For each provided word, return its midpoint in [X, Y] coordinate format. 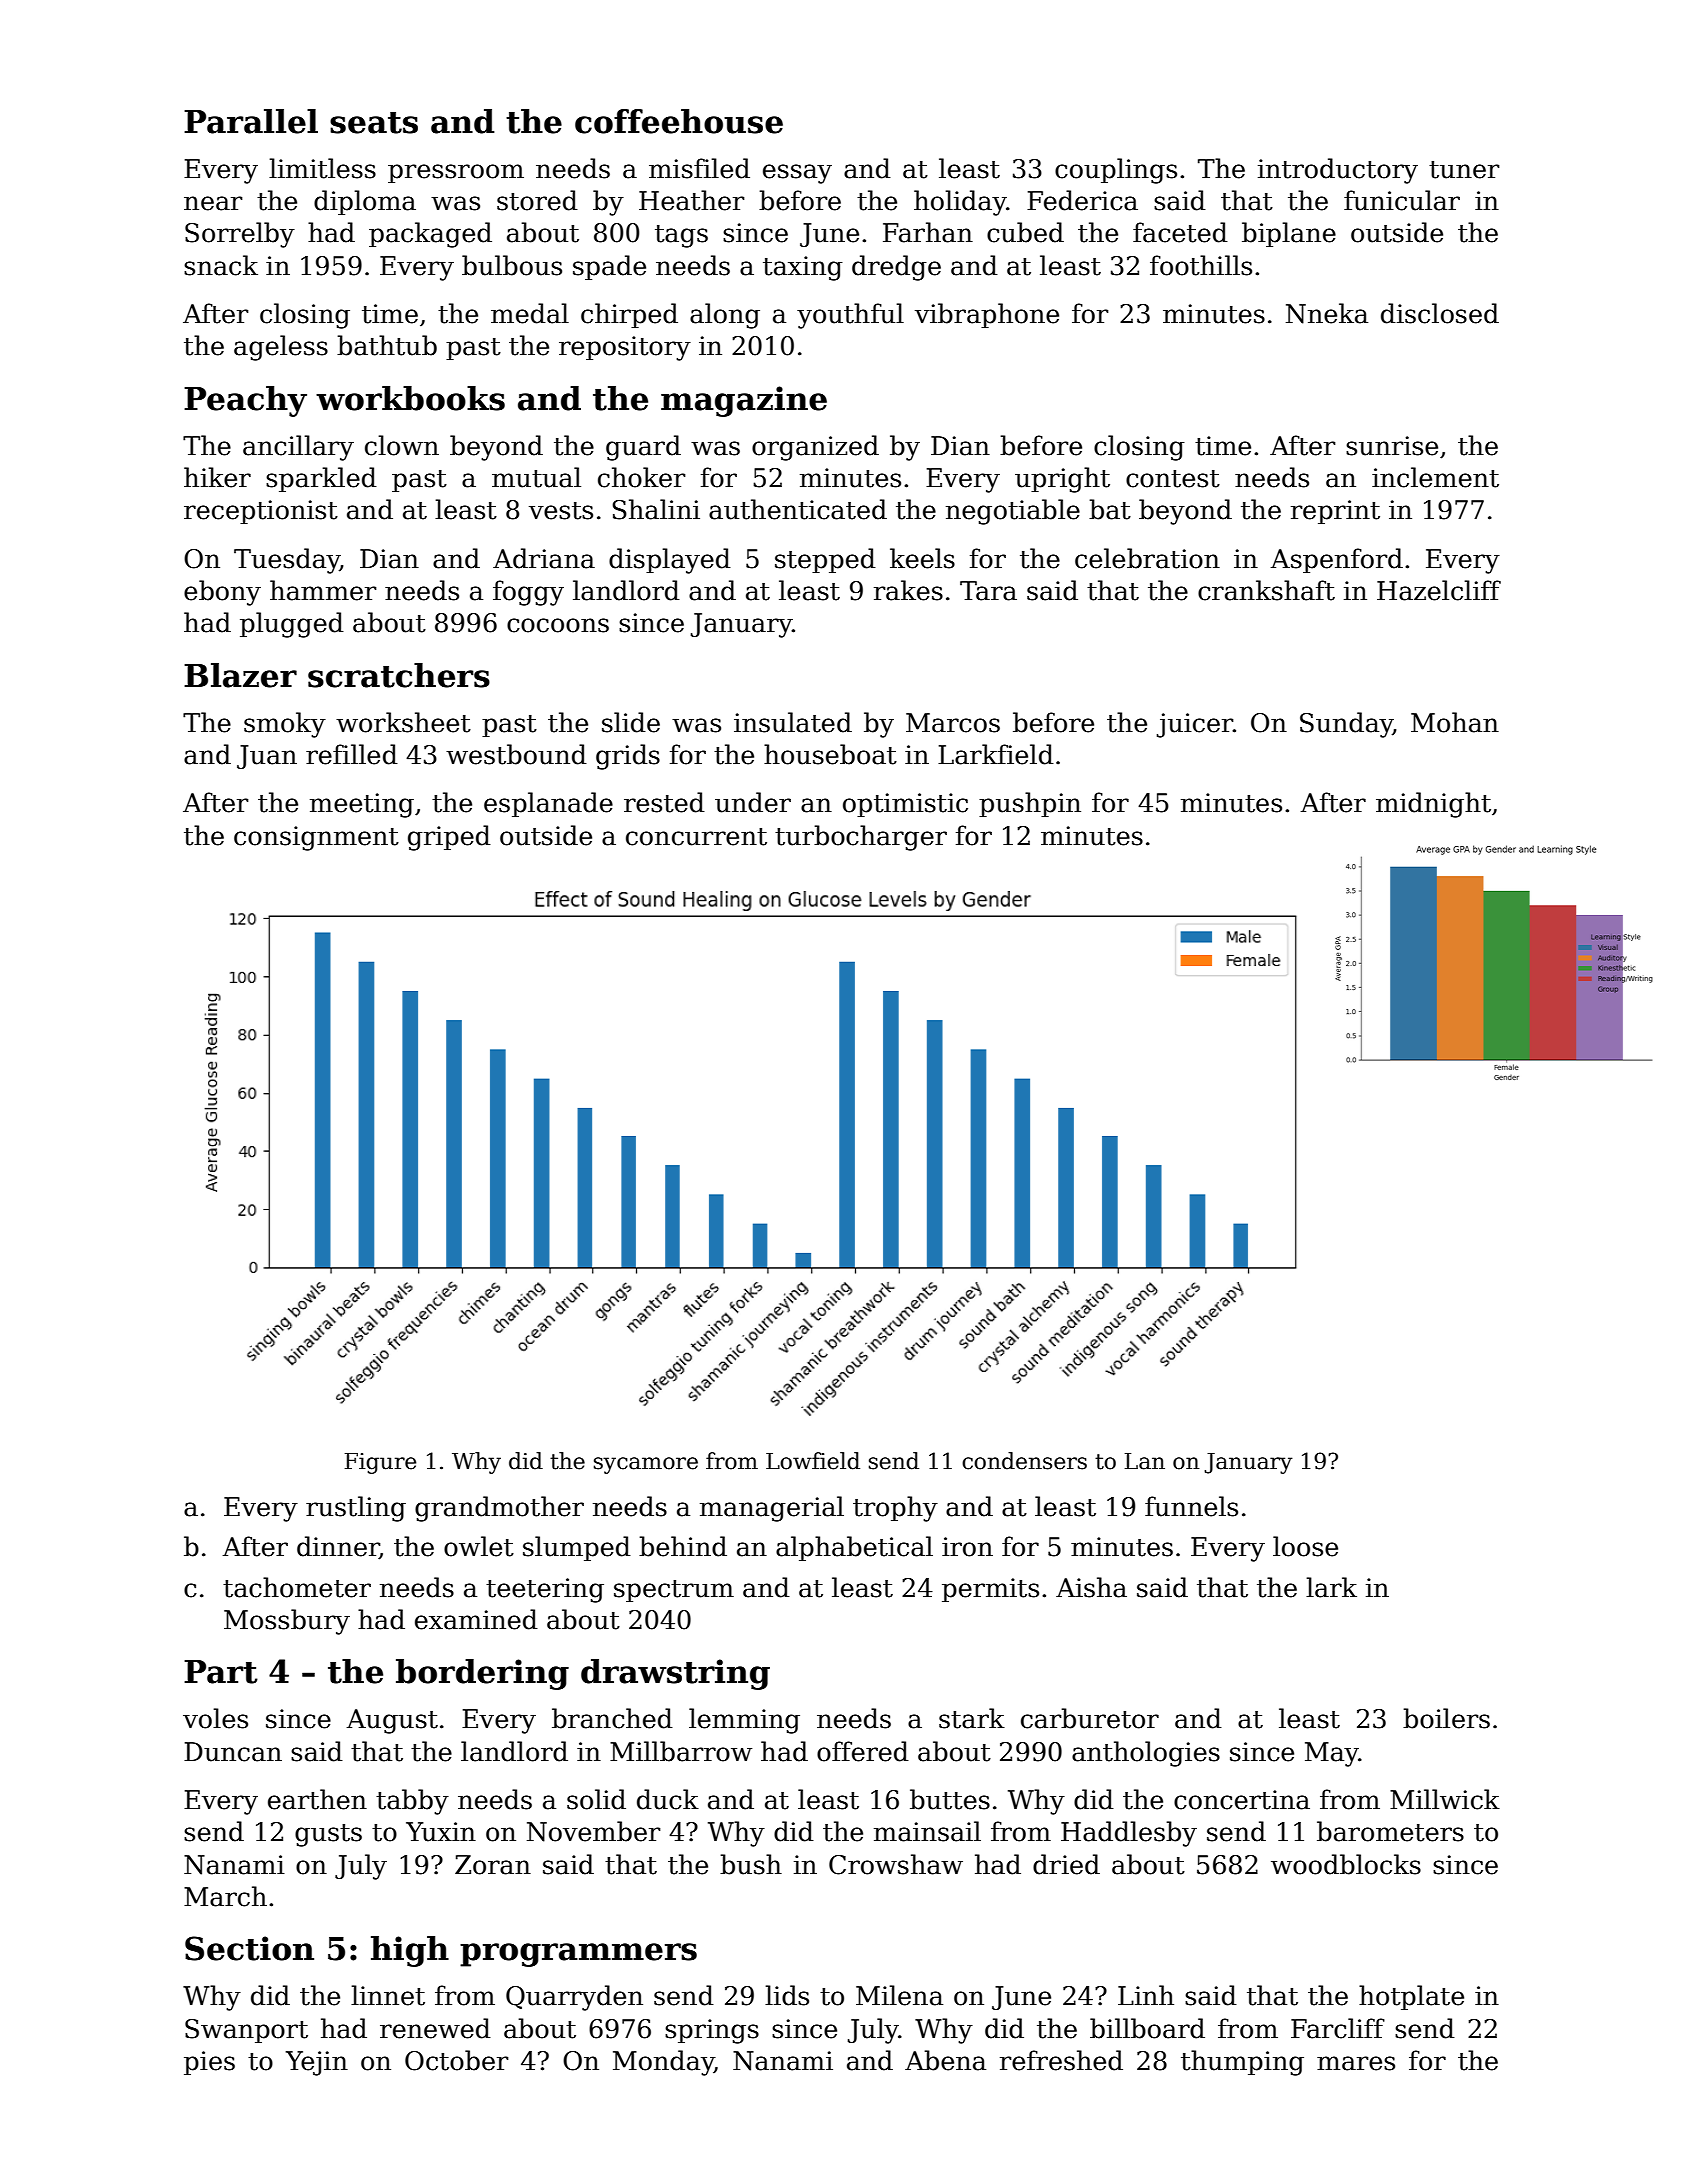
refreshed [1061, 2060]
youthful [850, 316]
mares [1356, 2063]
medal [530, 313]
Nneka [1327, 313]
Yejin [317, 2063]
